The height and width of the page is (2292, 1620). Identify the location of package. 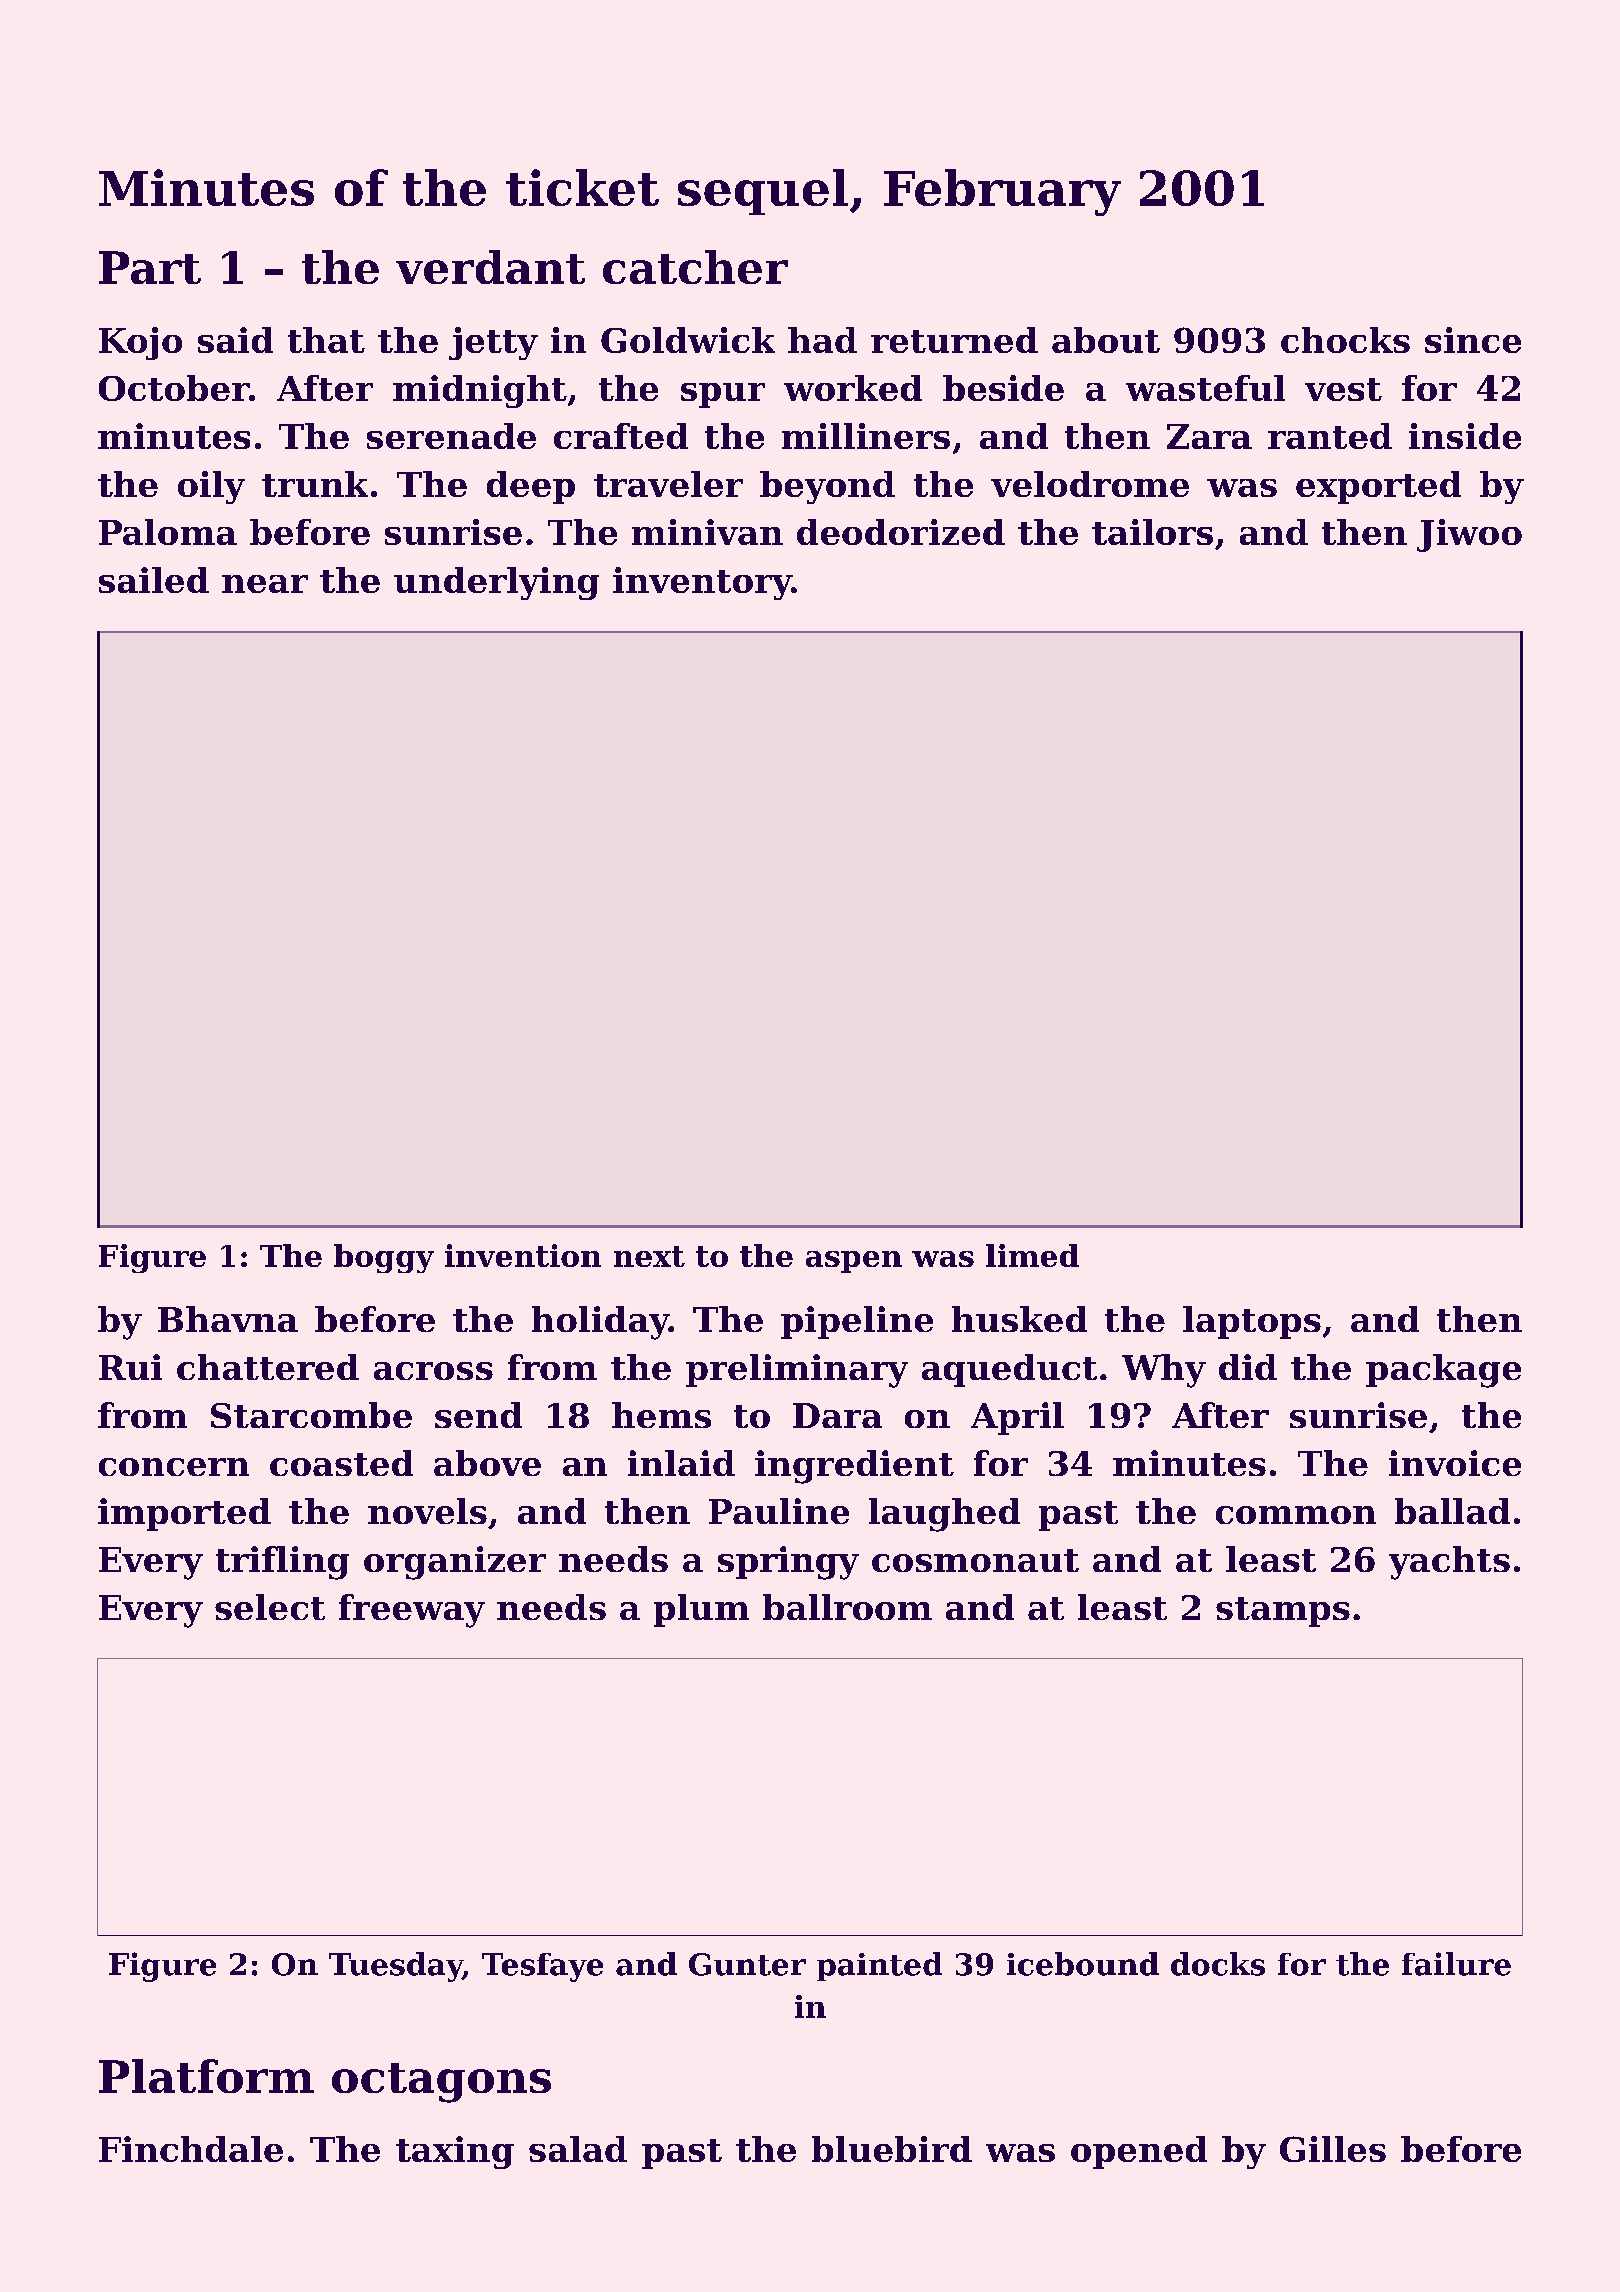
(1443, 1371).
